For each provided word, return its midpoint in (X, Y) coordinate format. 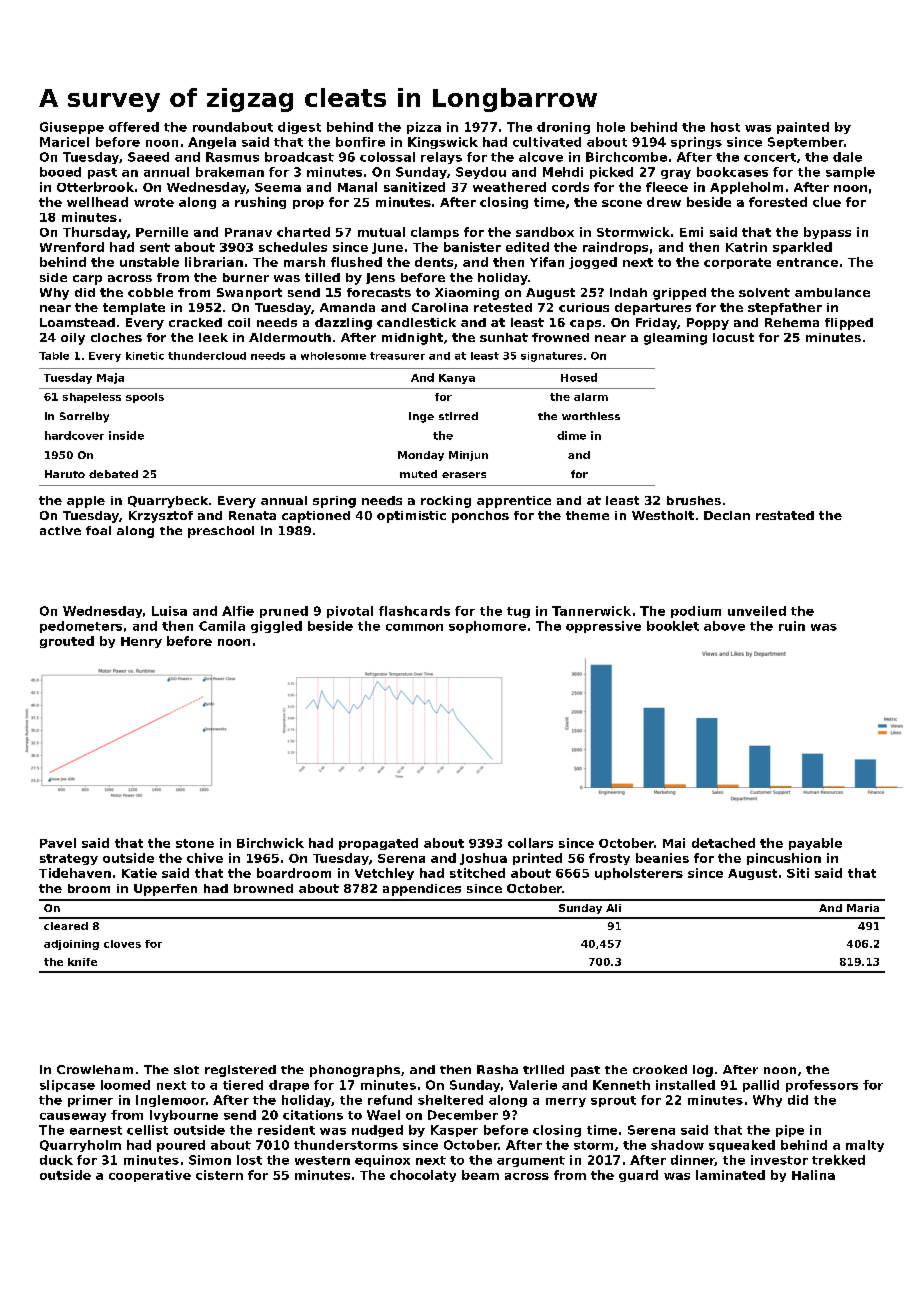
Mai (674, 843)
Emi (691, 232)
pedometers (81, 627)
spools (145, 398)
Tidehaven (75, 873)
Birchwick (270, 843)
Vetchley (384, 874)
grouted (67, 642)
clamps (435, 233)
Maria (863, 908)
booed (60, 172)
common (414, 627)
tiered (243, 1085)
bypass (827, 233)
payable (815, 844)
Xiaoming (467, 294)
